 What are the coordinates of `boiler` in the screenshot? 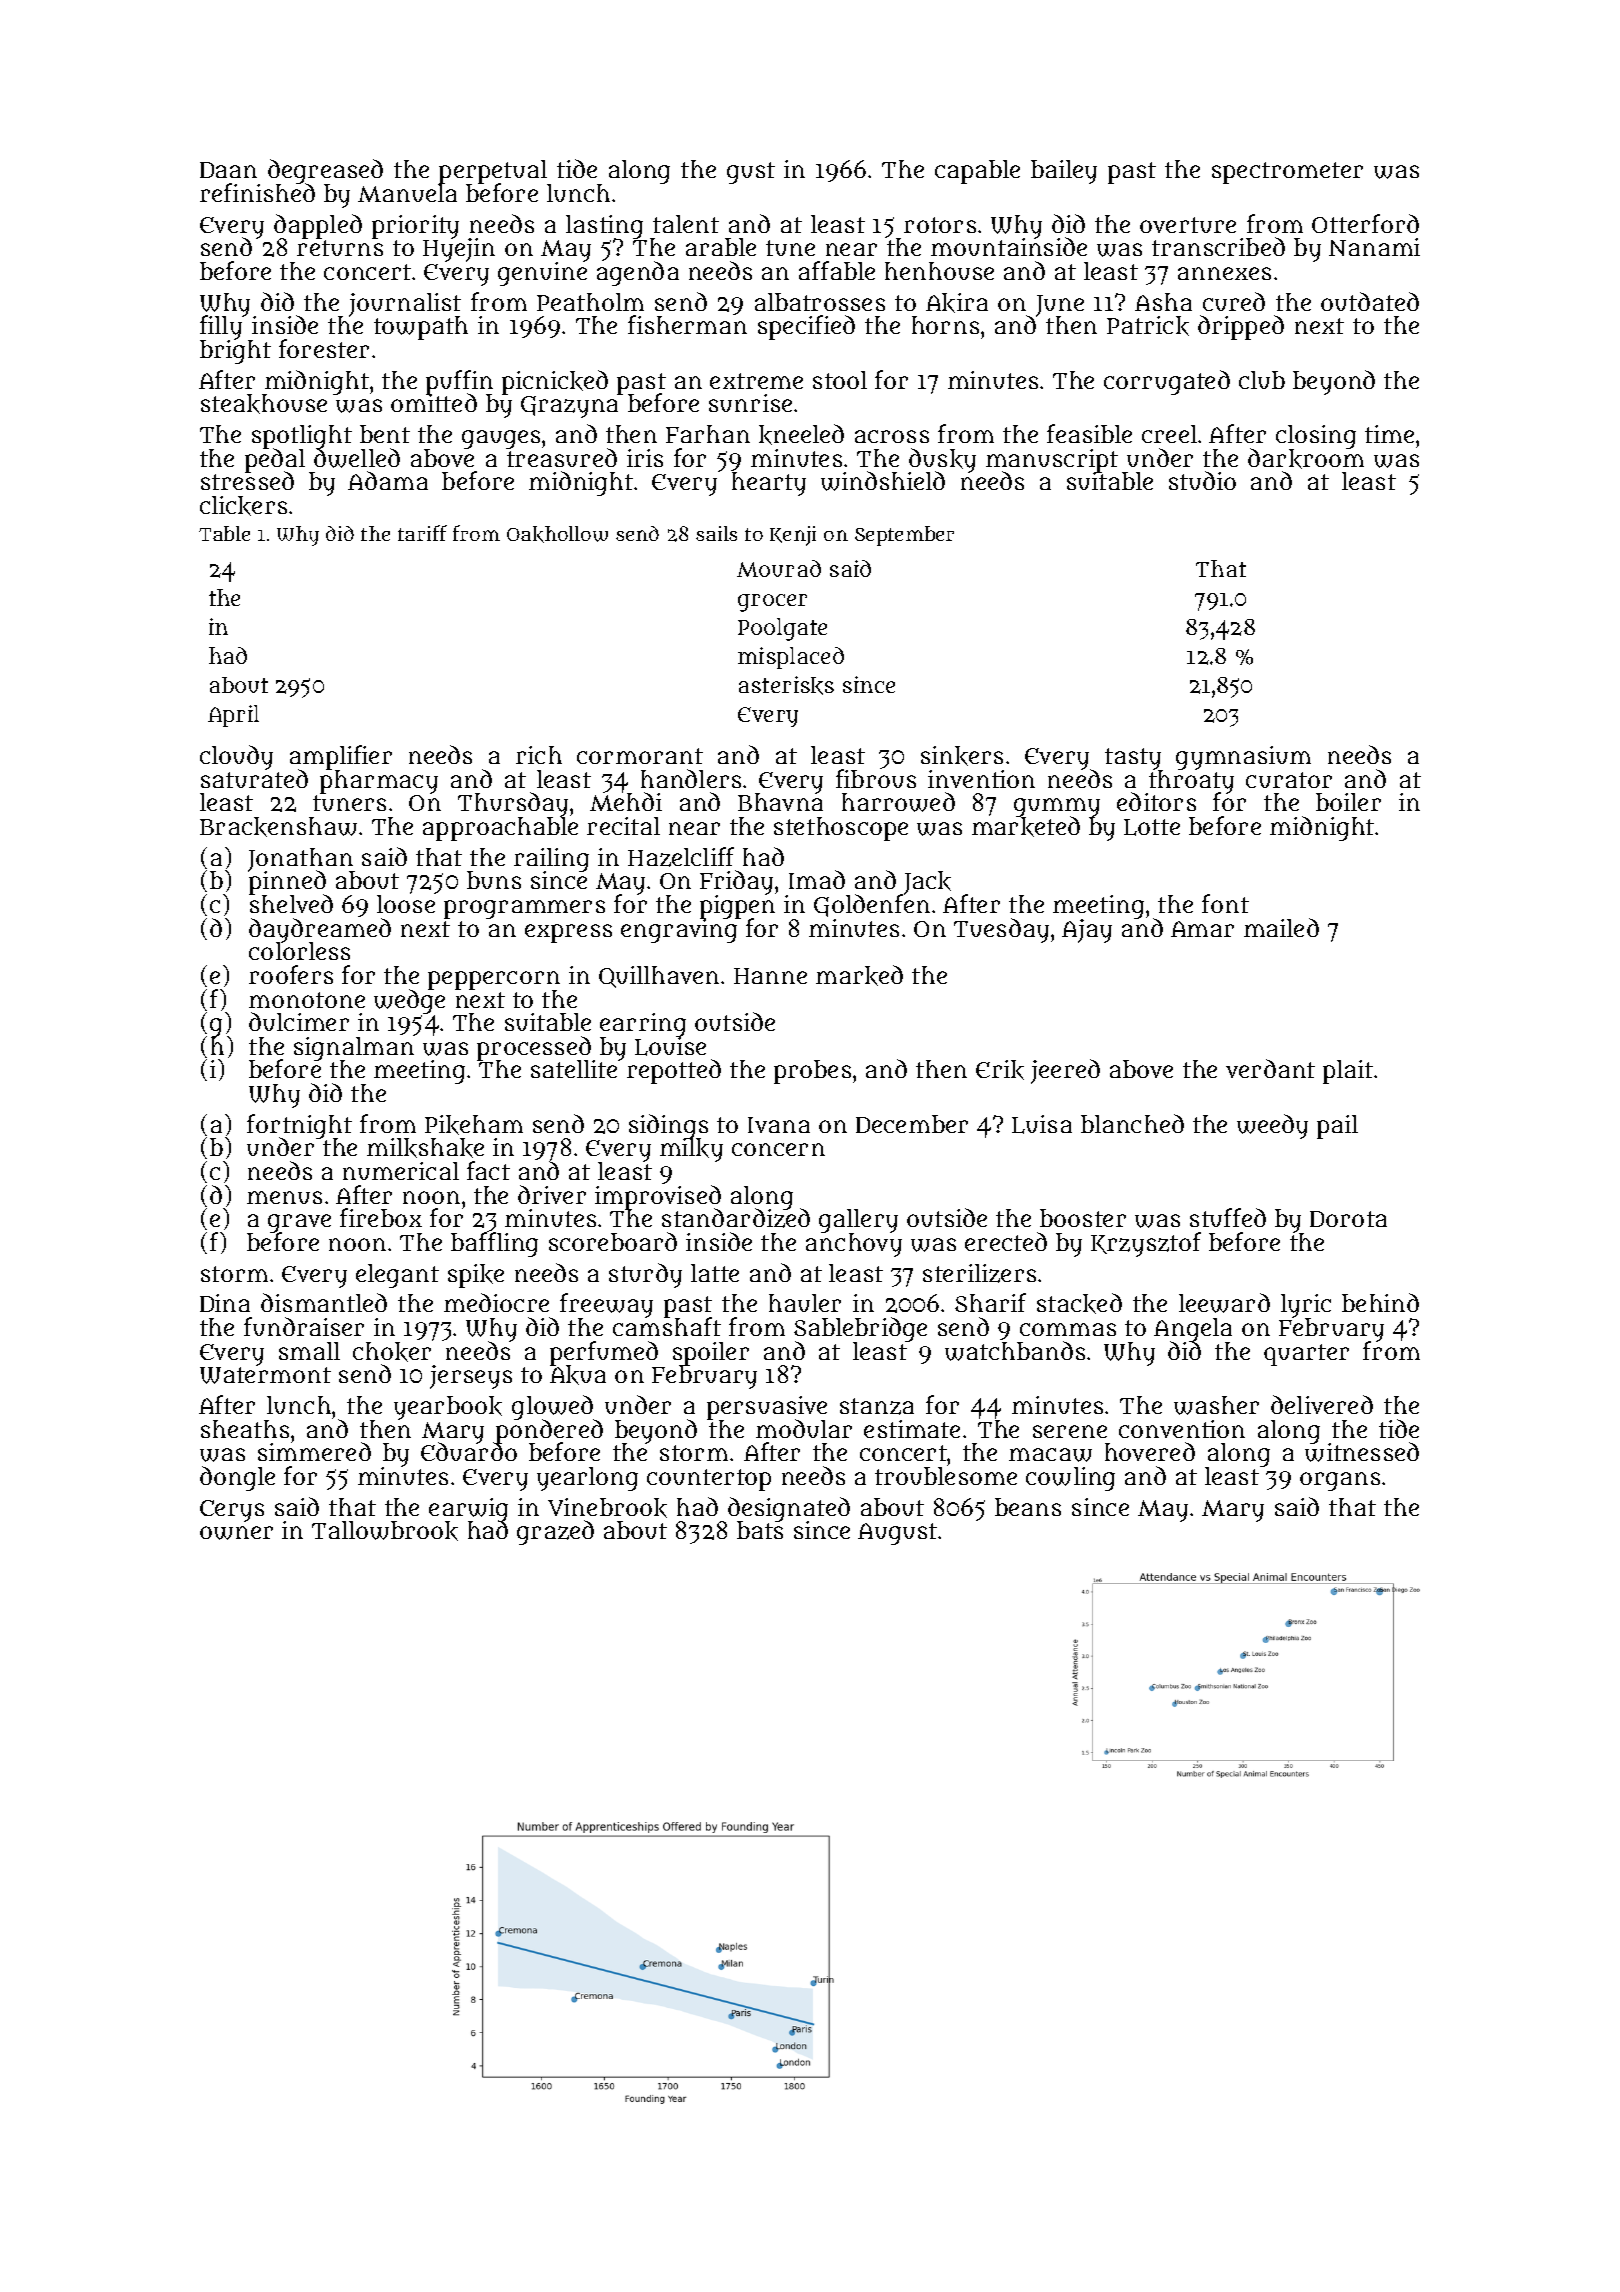 It's located at (1348, 802).
